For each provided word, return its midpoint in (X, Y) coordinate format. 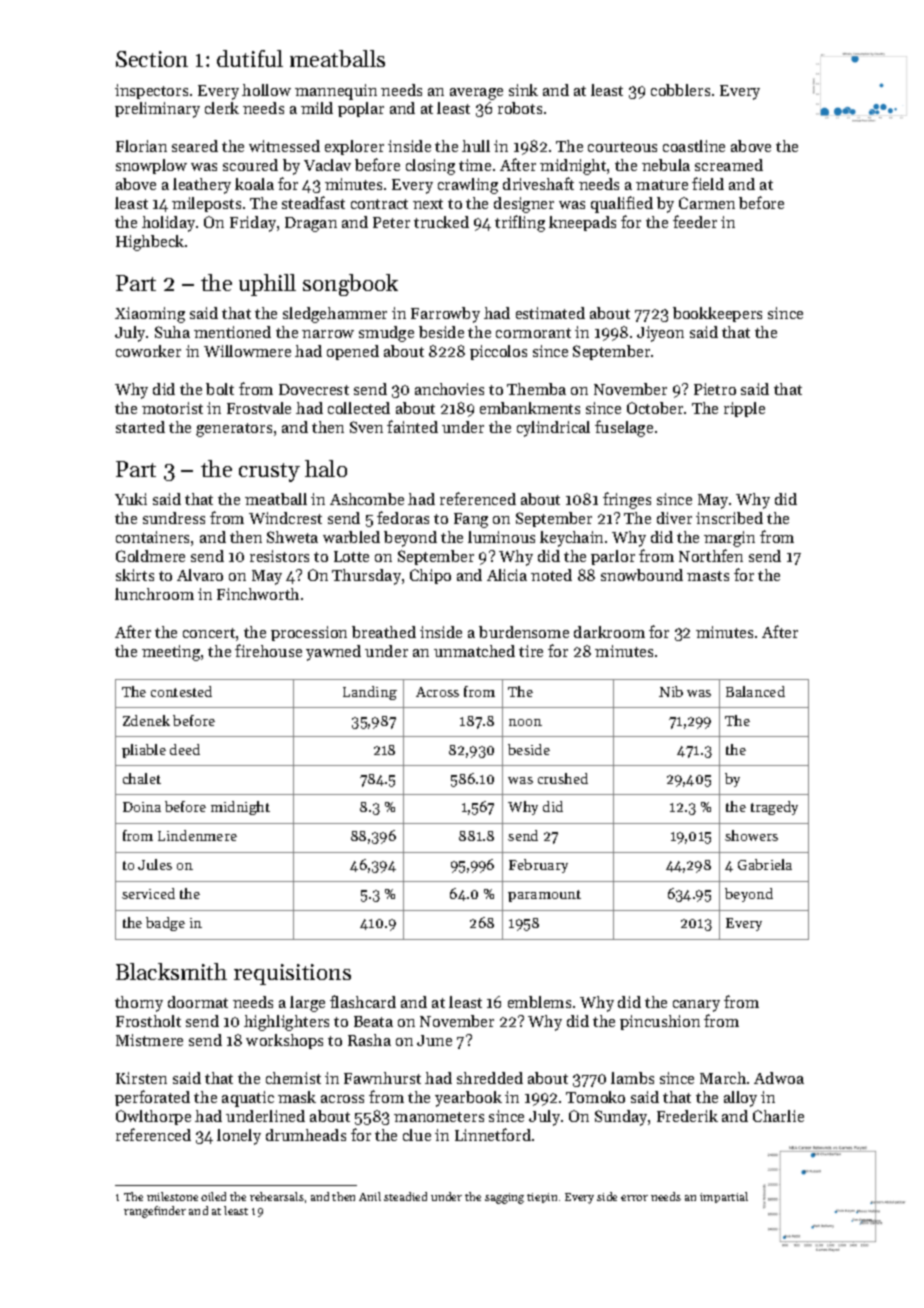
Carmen (707, 203)
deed (185, 749)
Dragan (311, 224)
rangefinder (155, 1212)
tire (531, 651)
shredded (490, 1078)
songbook (350, 285)
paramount (544, 896)
